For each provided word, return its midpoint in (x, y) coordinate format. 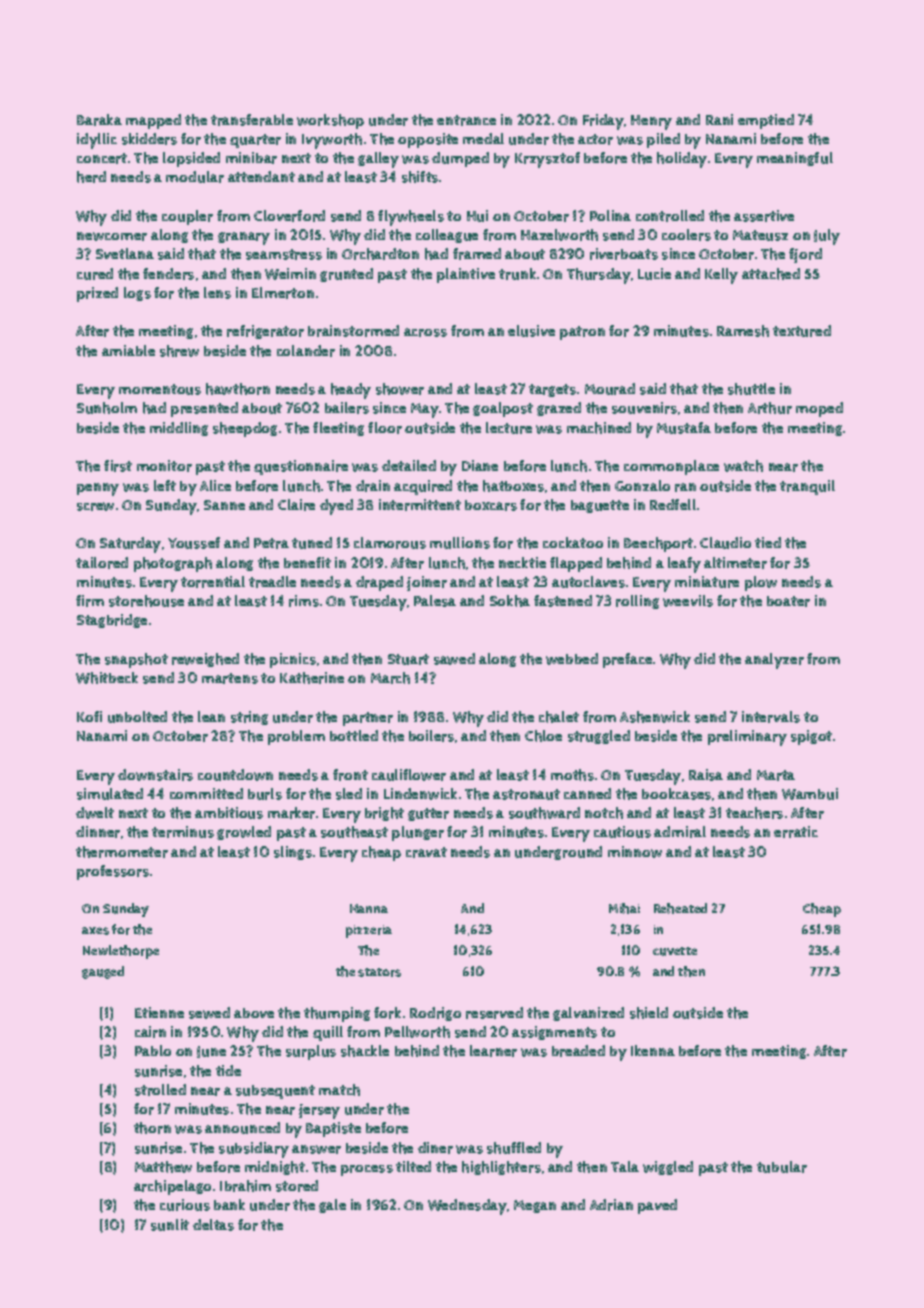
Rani (719, 119)
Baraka (99, 120)
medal (483, 138)
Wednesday (467, 1207)
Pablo (153, 1050)
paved (657, 1206)
